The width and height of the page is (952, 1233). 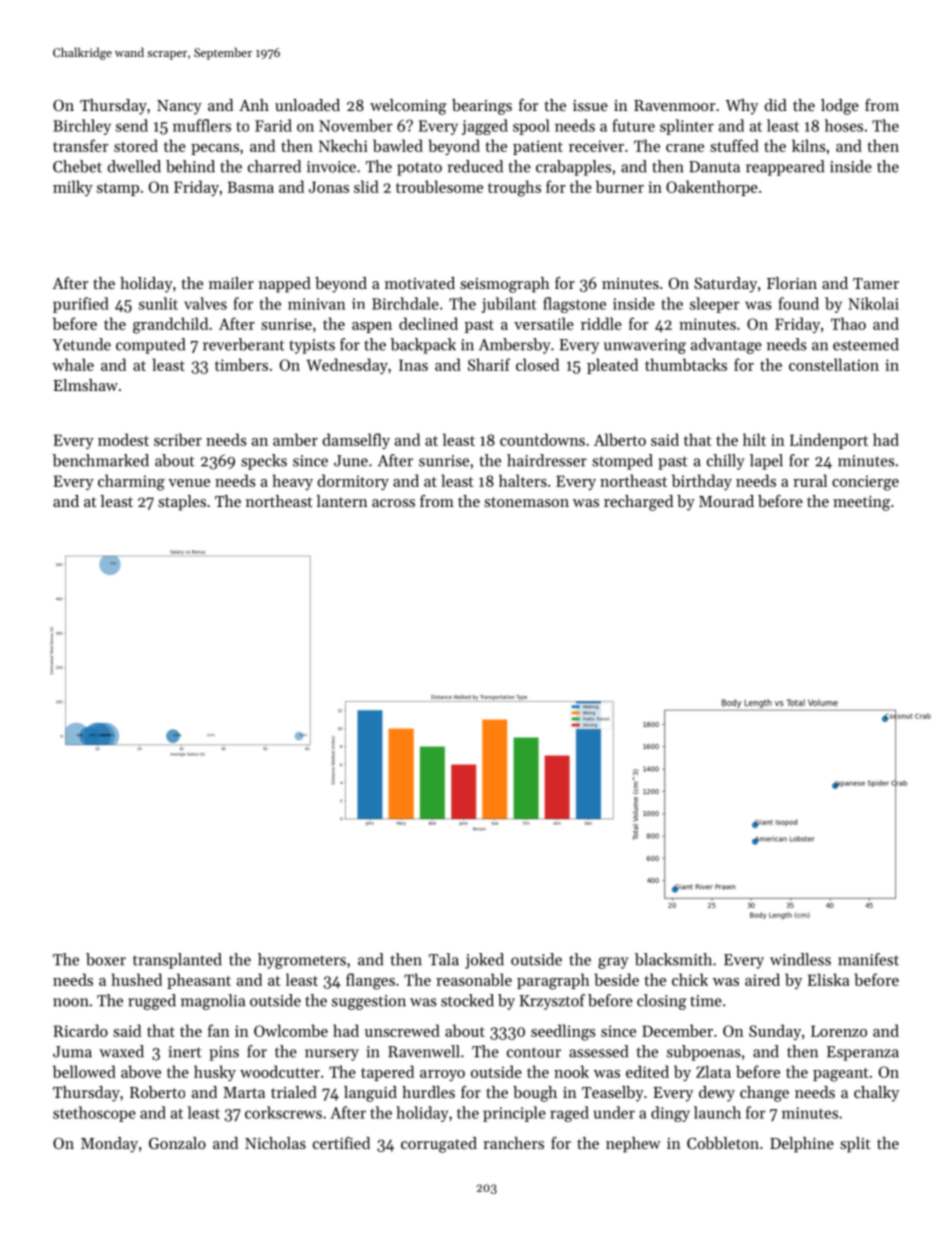 What do you see at coordinates (686, 364) in the page?
I see `thumbtacks` at bounding box center [686, 364].
